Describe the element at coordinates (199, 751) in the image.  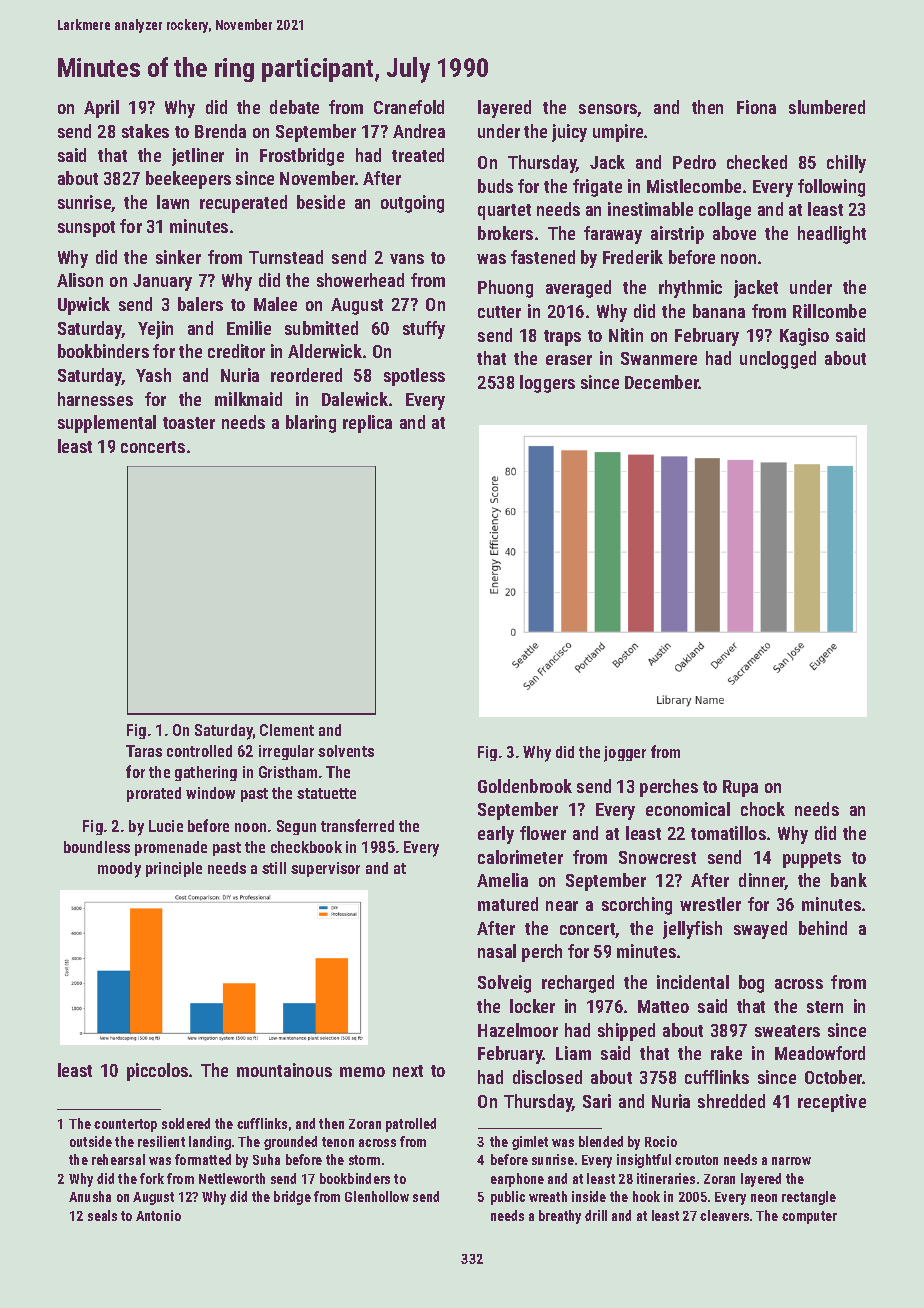
I see `controlled` at that location.
